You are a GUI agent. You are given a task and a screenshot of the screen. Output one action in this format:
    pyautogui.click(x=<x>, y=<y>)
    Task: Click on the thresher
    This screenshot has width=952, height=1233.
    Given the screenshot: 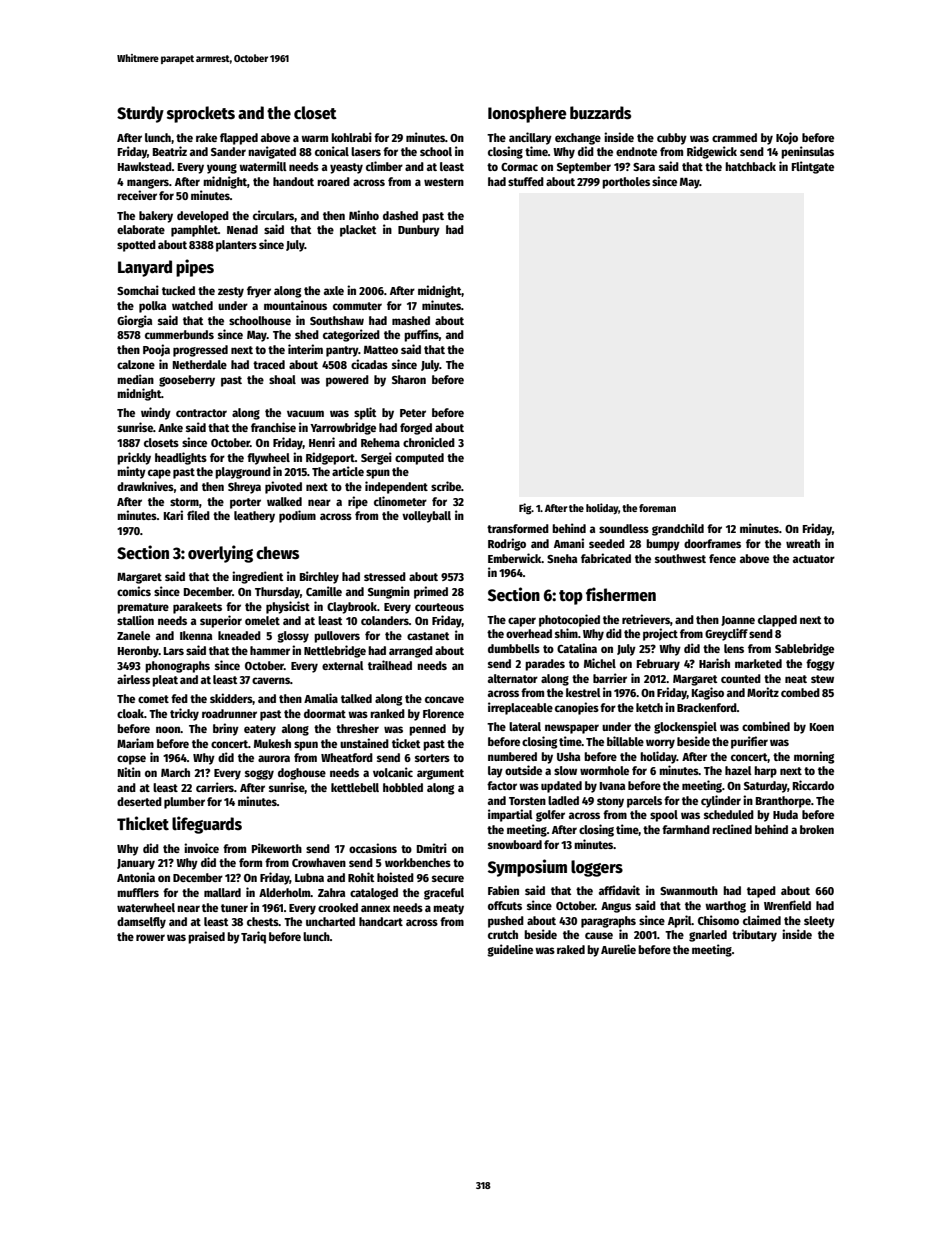 What is the action you would take?
    pyautogui.click(x=357, y=728)
